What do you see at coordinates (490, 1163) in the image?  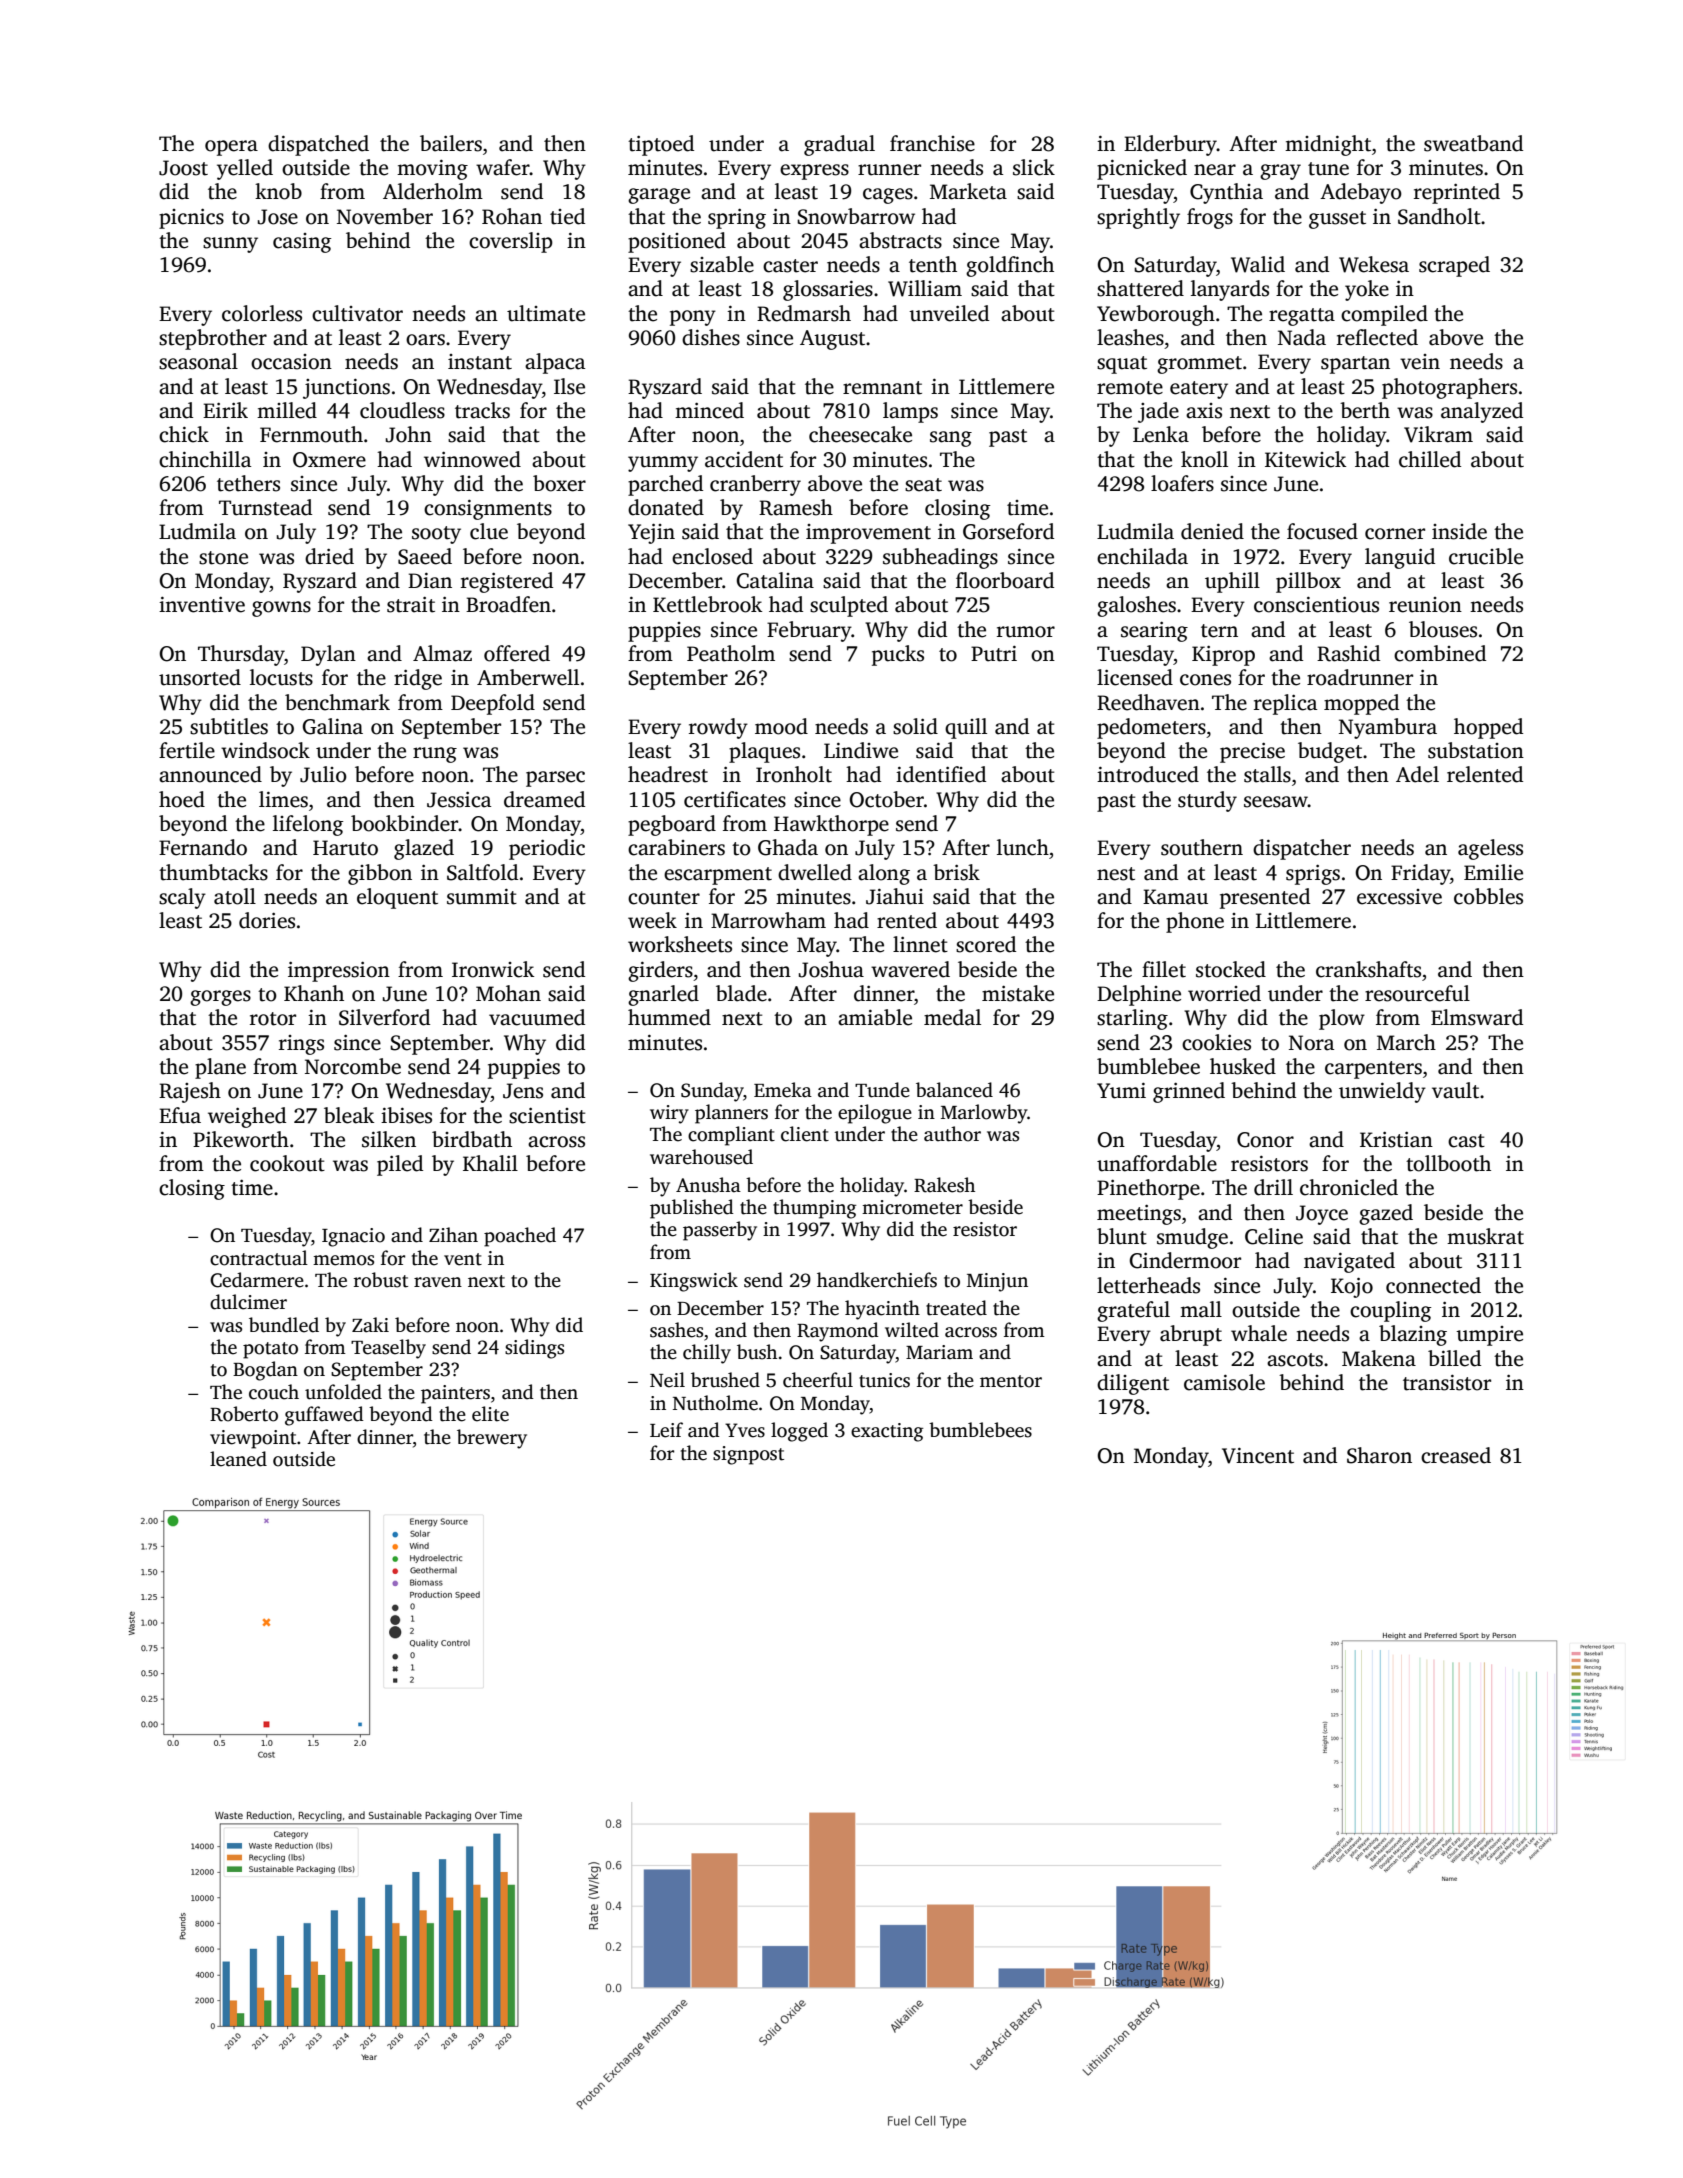 I see `Khalil` at bounding box center [490, 1163].
